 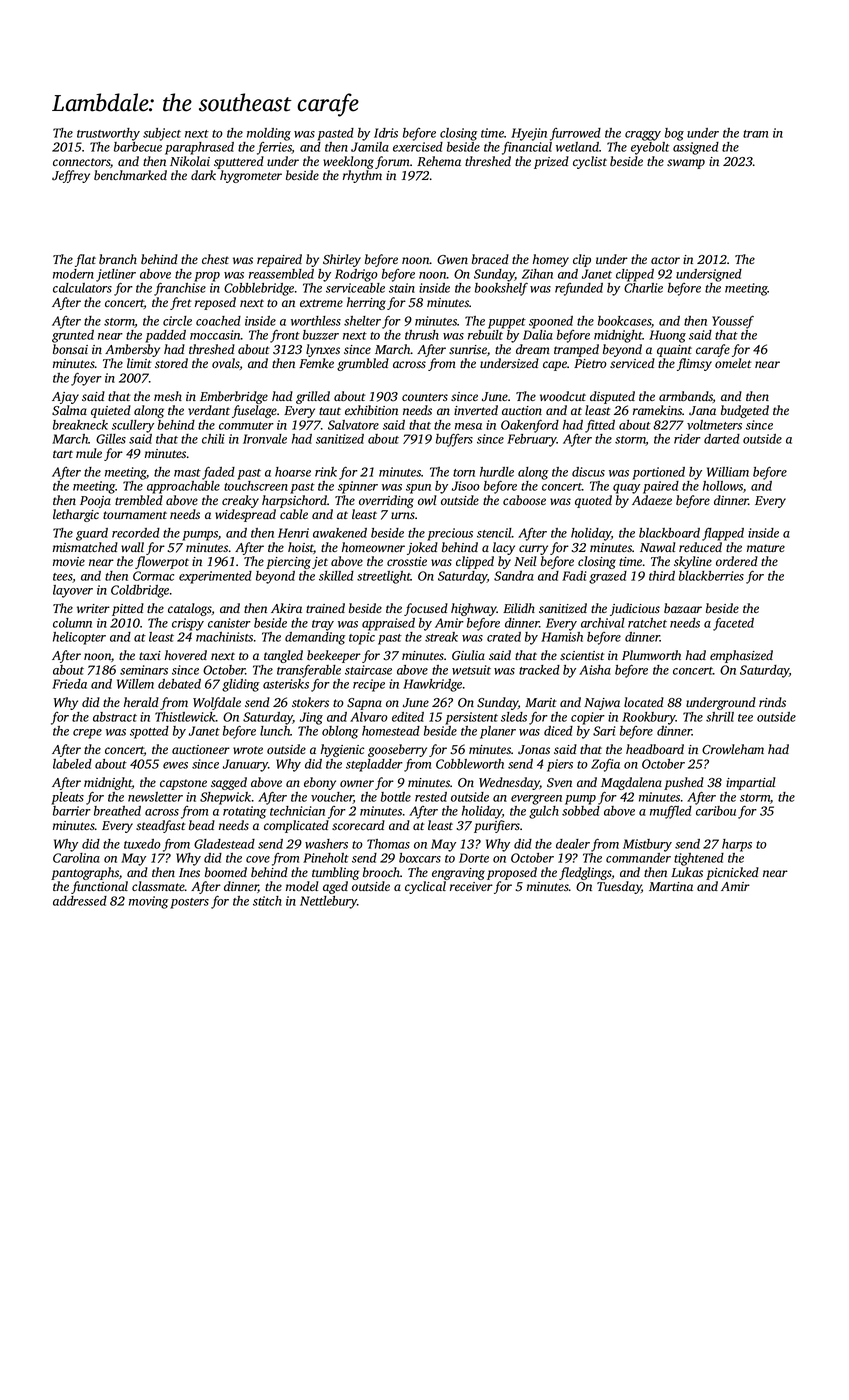 What do you see at coordinates (67, 798) in the screenshot?
I see `pleats` at bounding box center [67, 798].
